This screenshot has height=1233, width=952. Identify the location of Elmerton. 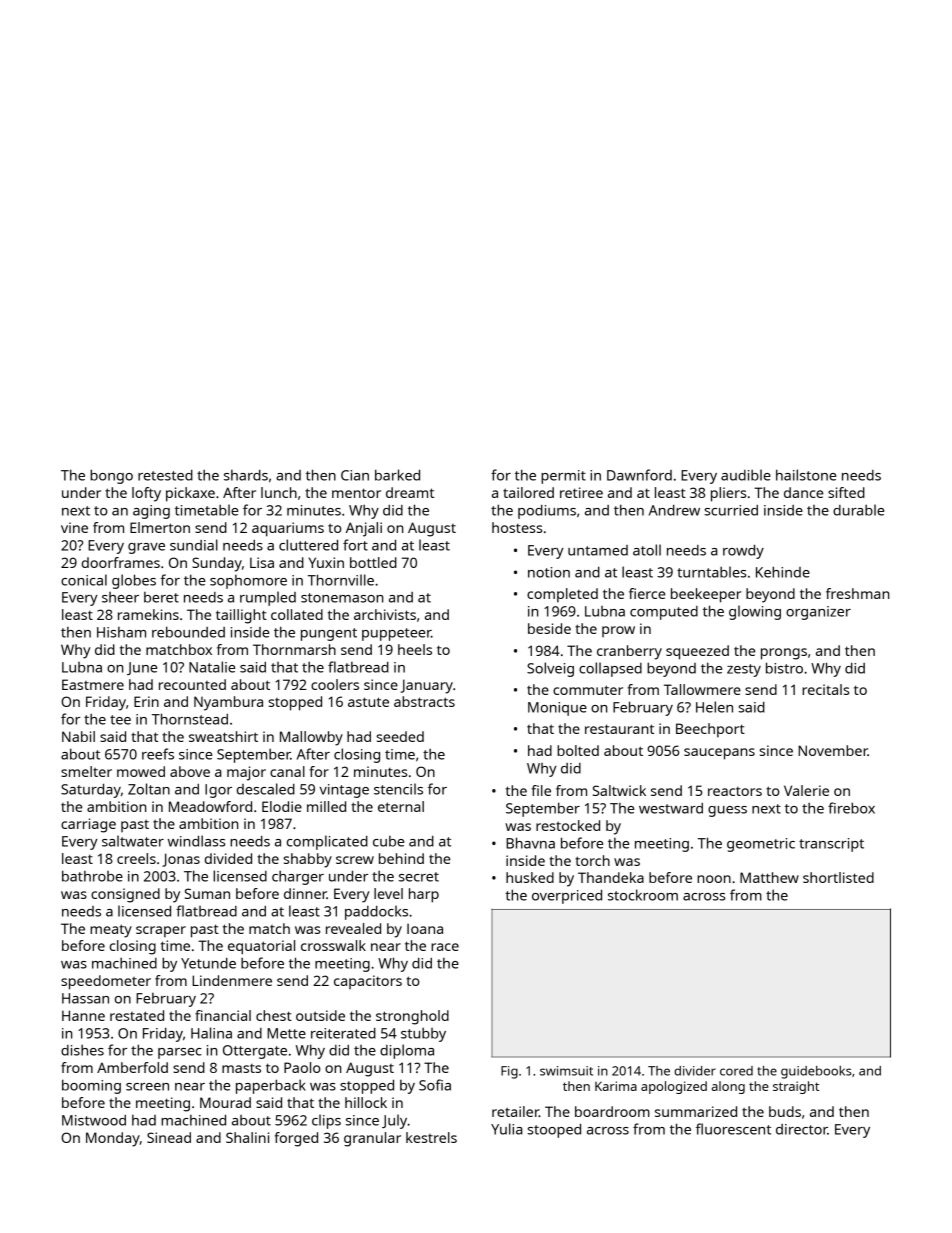
(160, 527).
